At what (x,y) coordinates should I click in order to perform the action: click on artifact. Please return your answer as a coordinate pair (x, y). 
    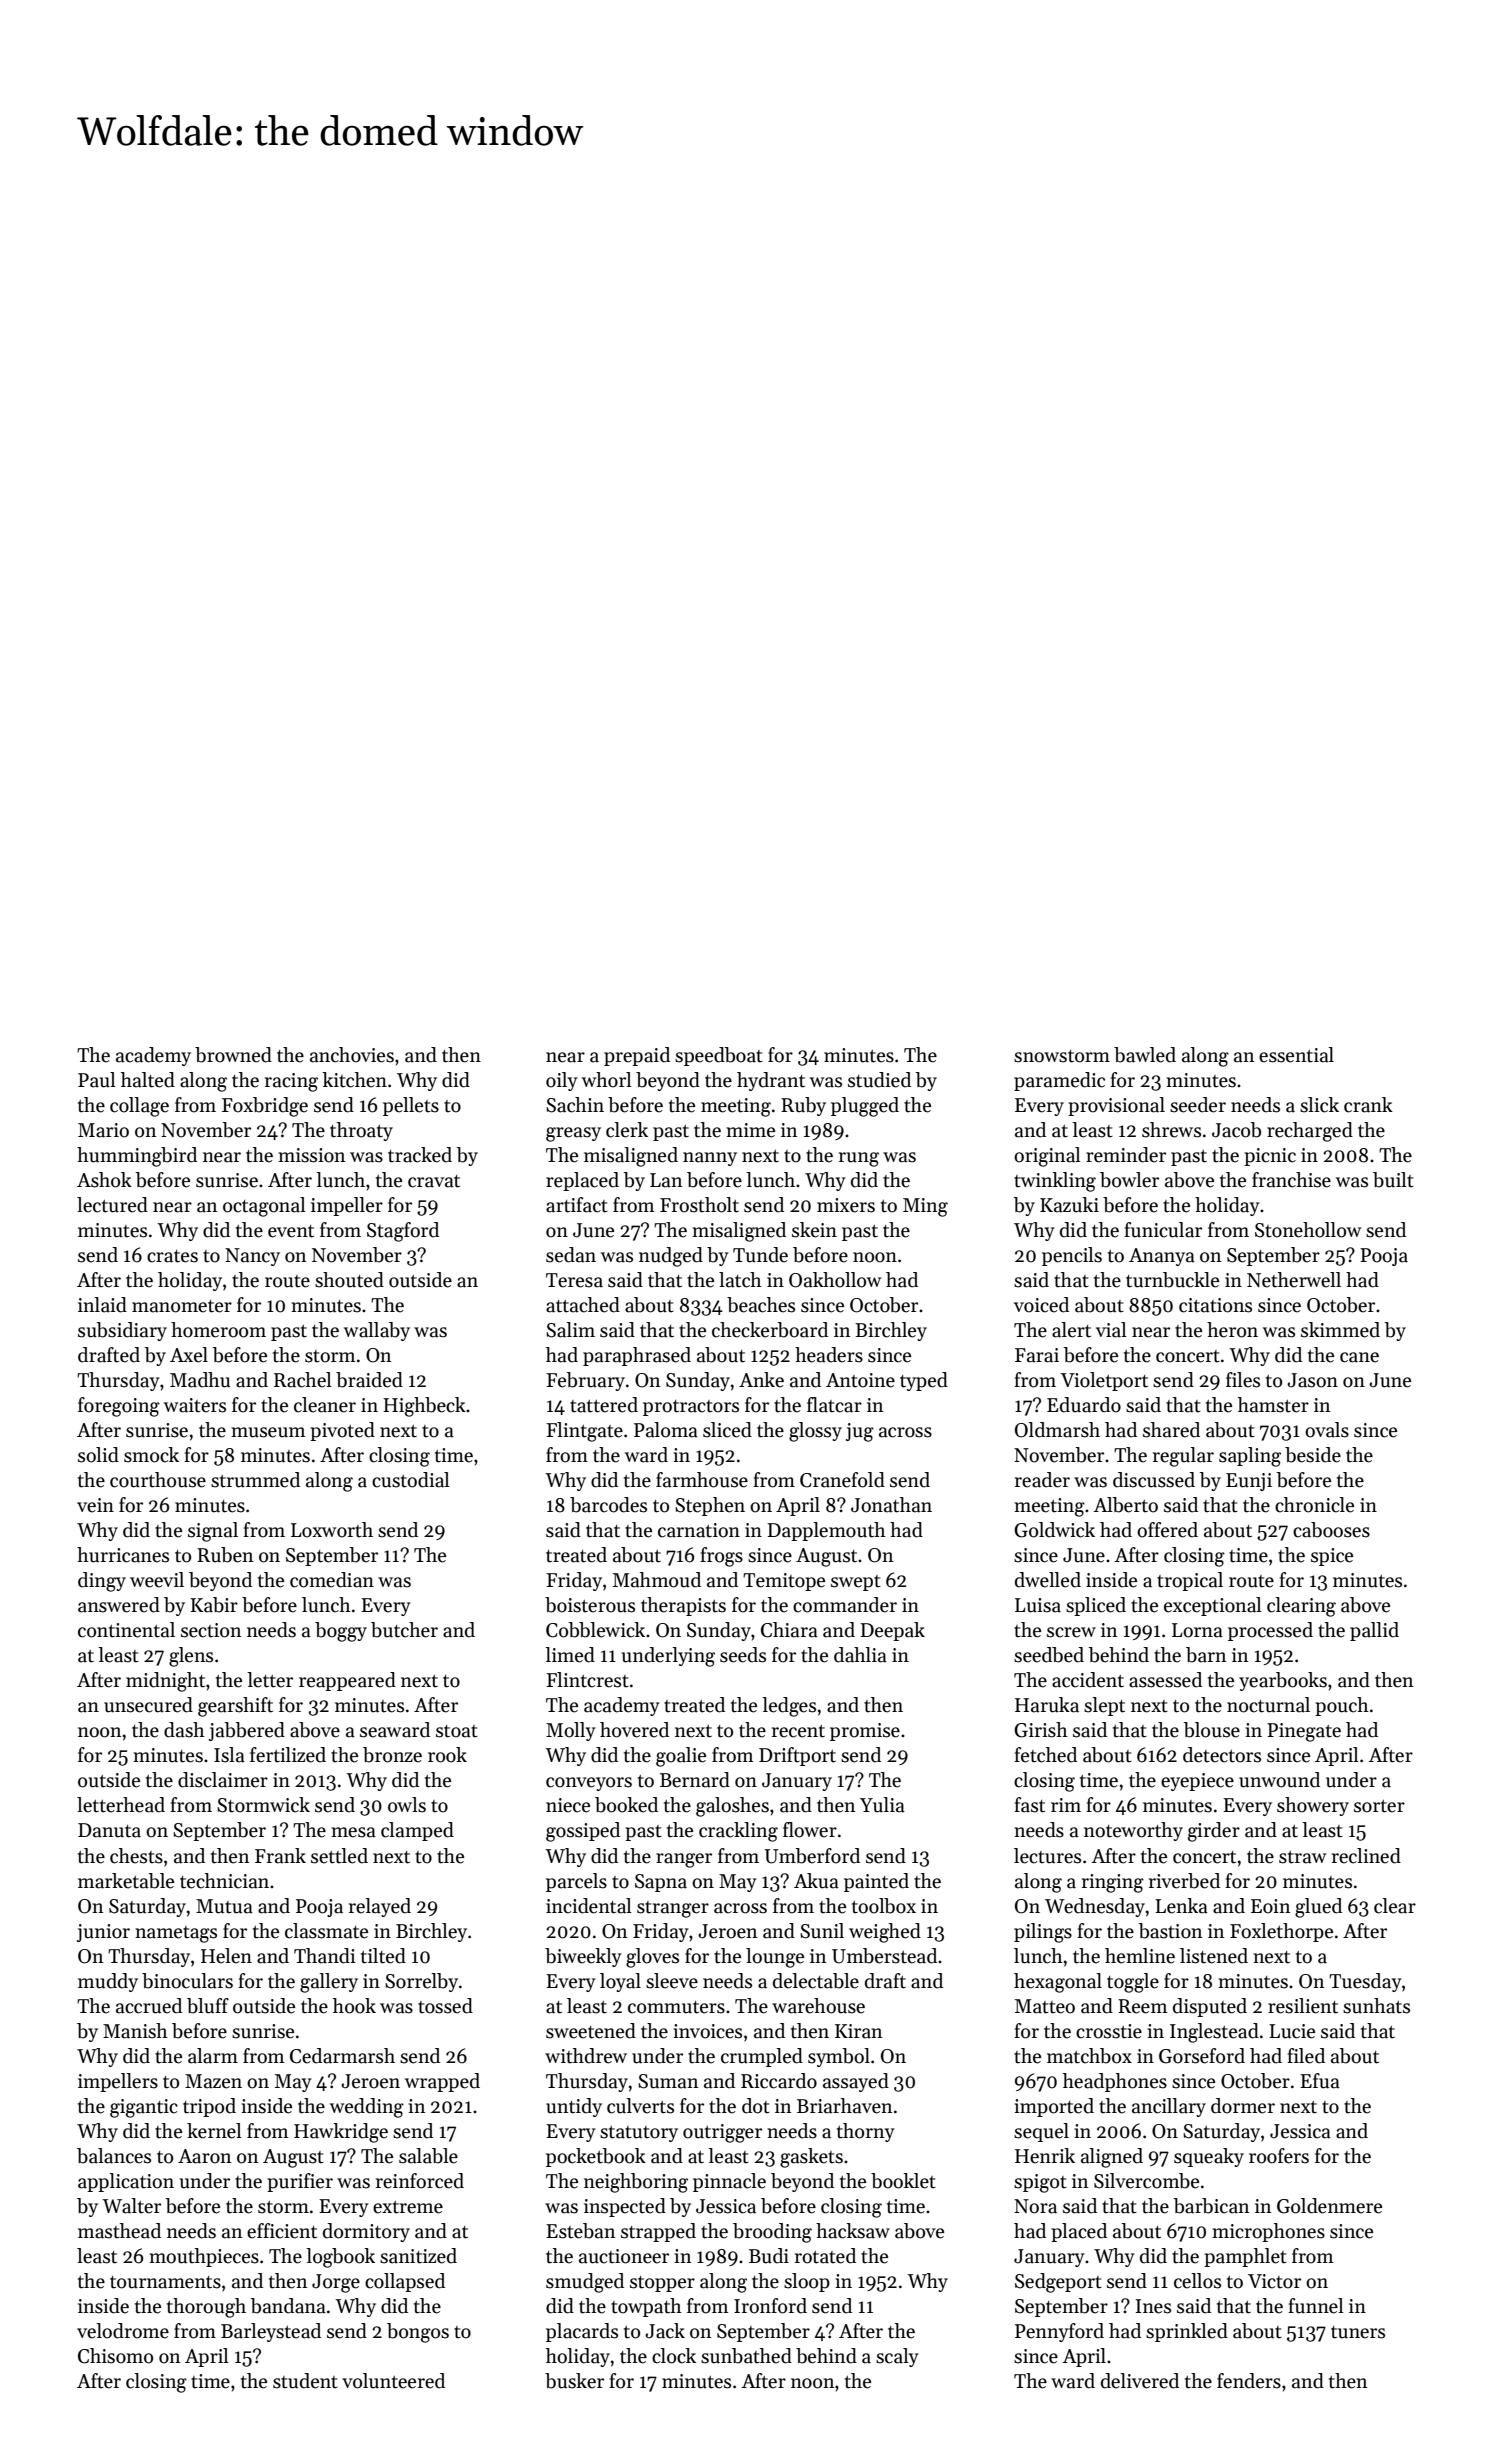
    Looking at the image, I should click on (577, 1205).
